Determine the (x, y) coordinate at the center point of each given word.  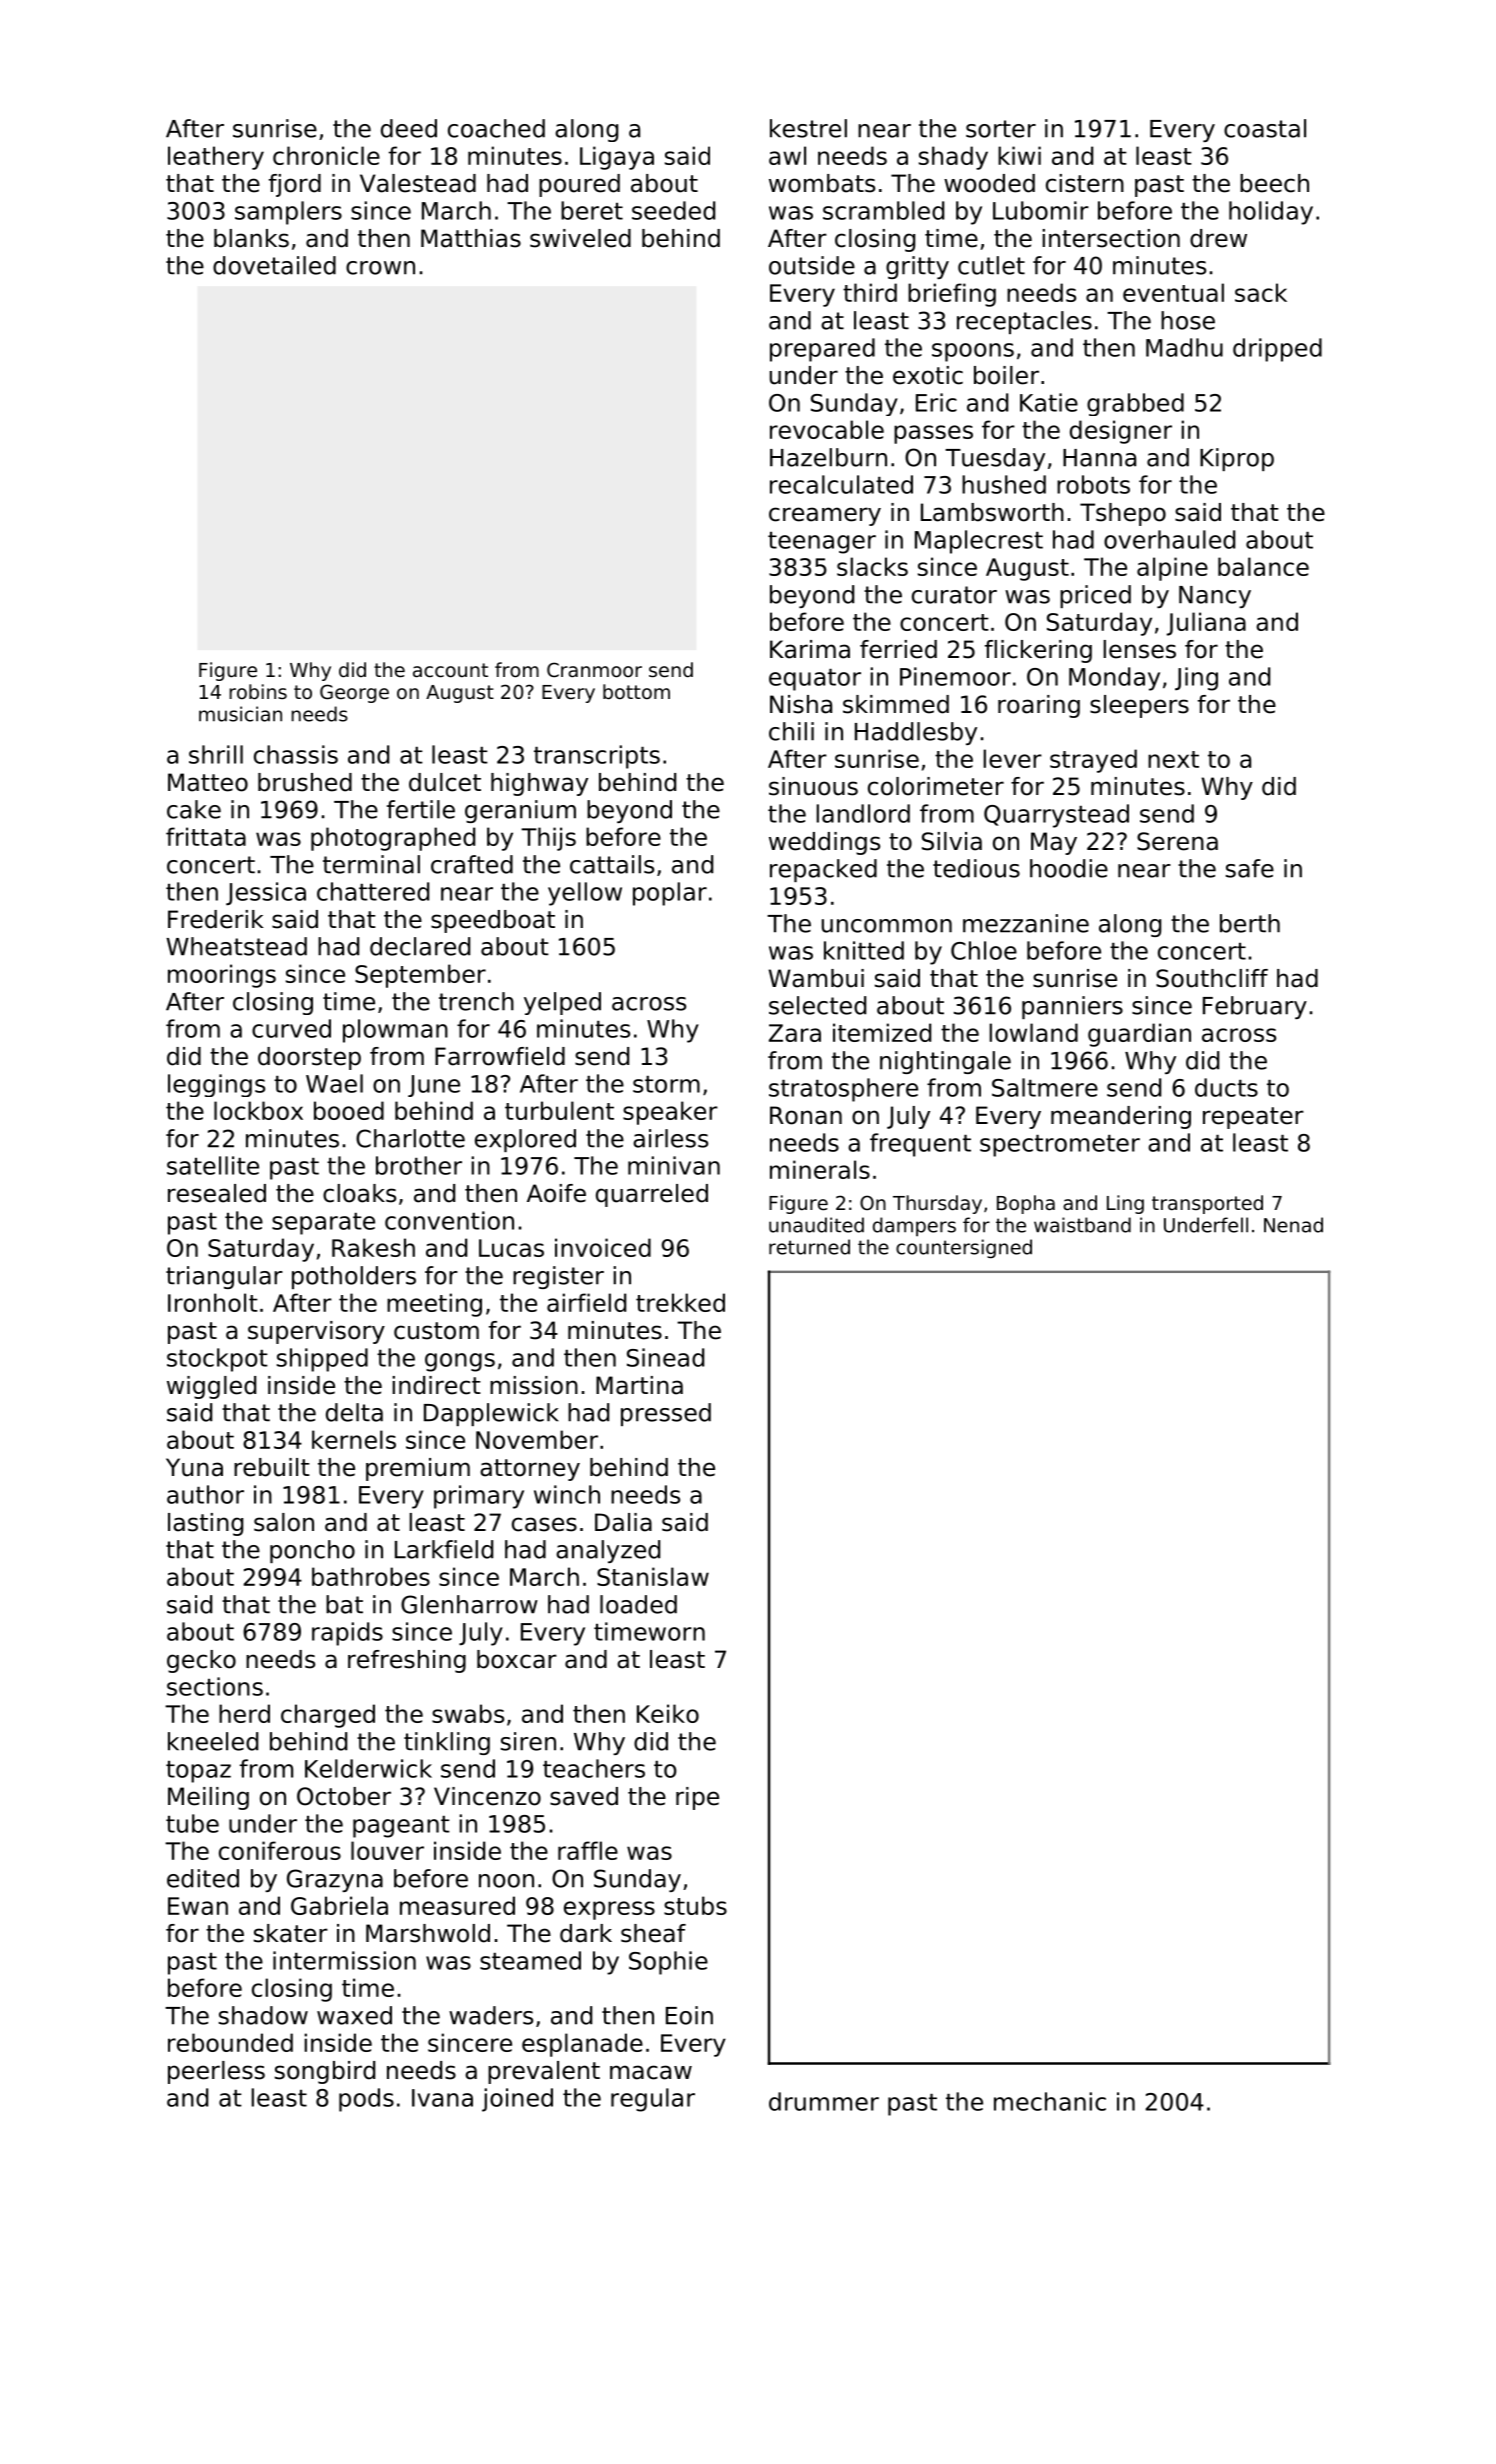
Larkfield (444, 1549)
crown (380, 268)
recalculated (841, 484)
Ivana (442, 2098)
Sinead (665, 1357)
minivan (674, 1165)
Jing (1196, 679)
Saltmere (1045, 1087)
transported (1207, 1204)
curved (291, 1028)
